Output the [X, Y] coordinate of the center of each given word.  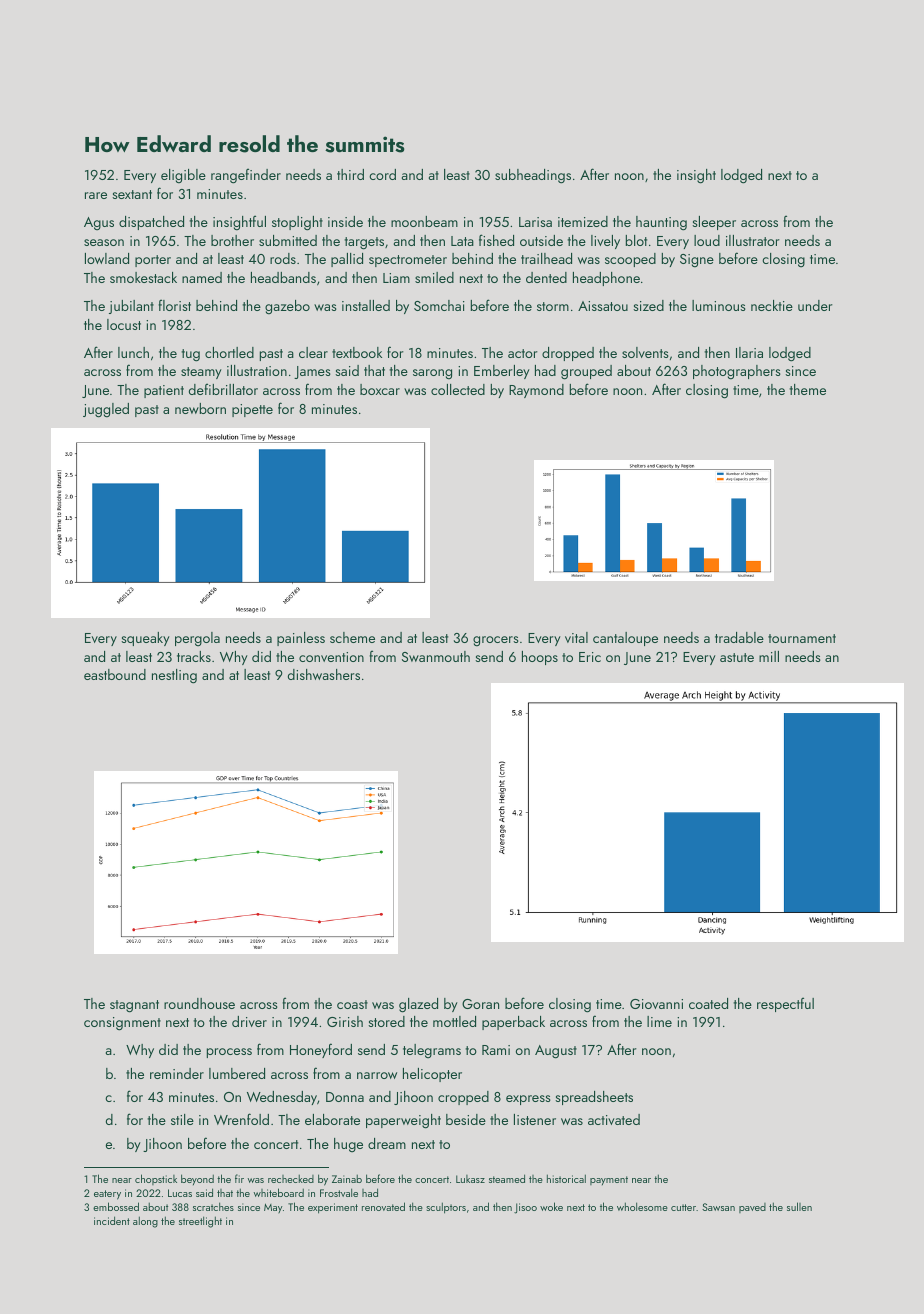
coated [708, 1003]
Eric [590, 657]
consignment [122, 1024]
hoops [540, 658]
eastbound [115, 674]
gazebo [287, 307]
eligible [183, 176]
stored [386, 1021]
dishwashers [324, 674]
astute [737, 657]
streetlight [200, 1222]
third [350, 174]
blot [636, 240]
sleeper [714, 223]
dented [546, 277]
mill [769, 656]
